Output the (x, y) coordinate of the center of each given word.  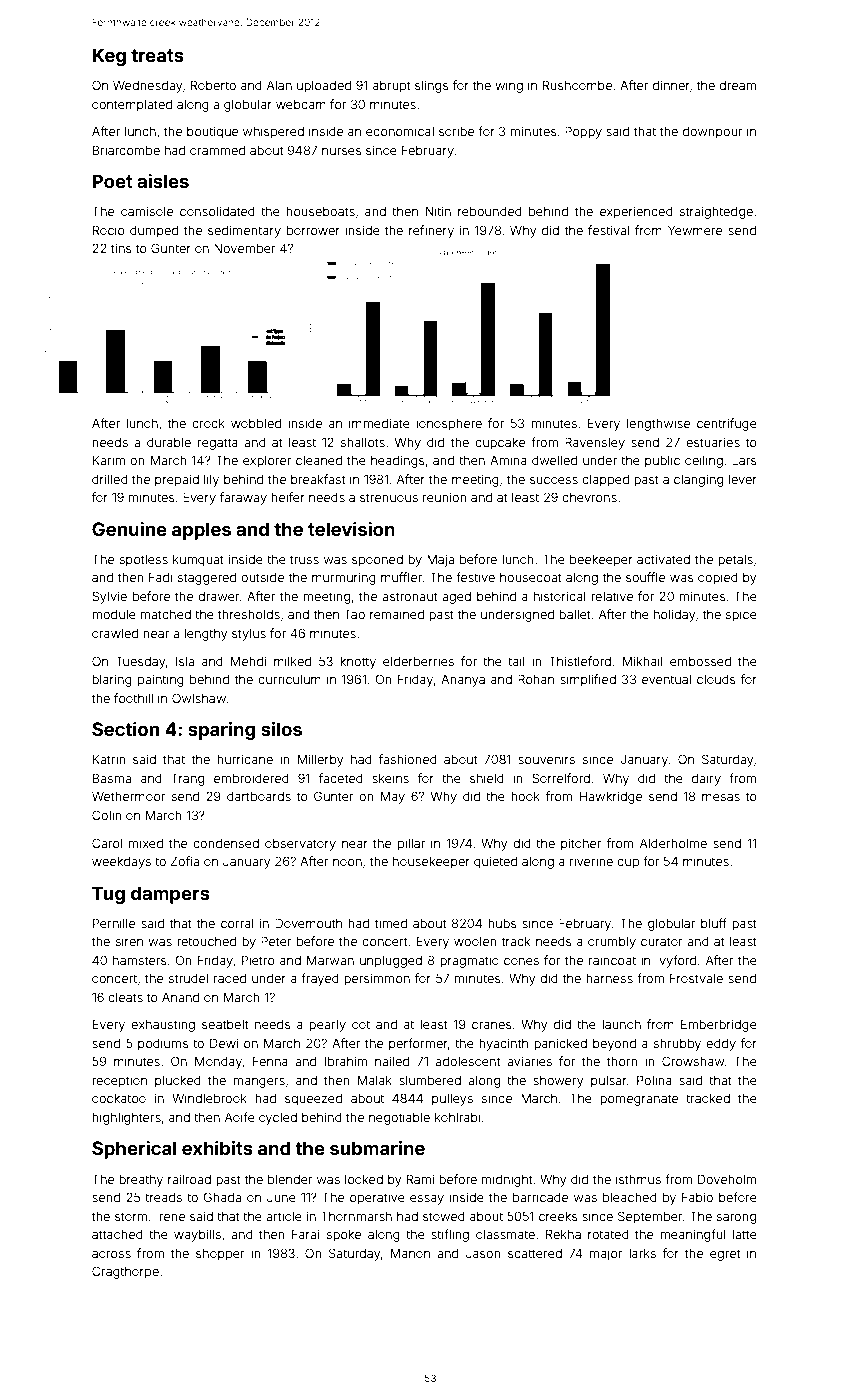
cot (361, 1024)
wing (509, 86)
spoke (344, 1236)
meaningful (693, 1235)
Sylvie (109, 597)
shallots (363, 442)
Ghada (222, 1197)
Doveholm (727, 1179)
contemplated (132, 105)
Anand (180, 997)
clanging (698, 480)
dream (737, 85)
